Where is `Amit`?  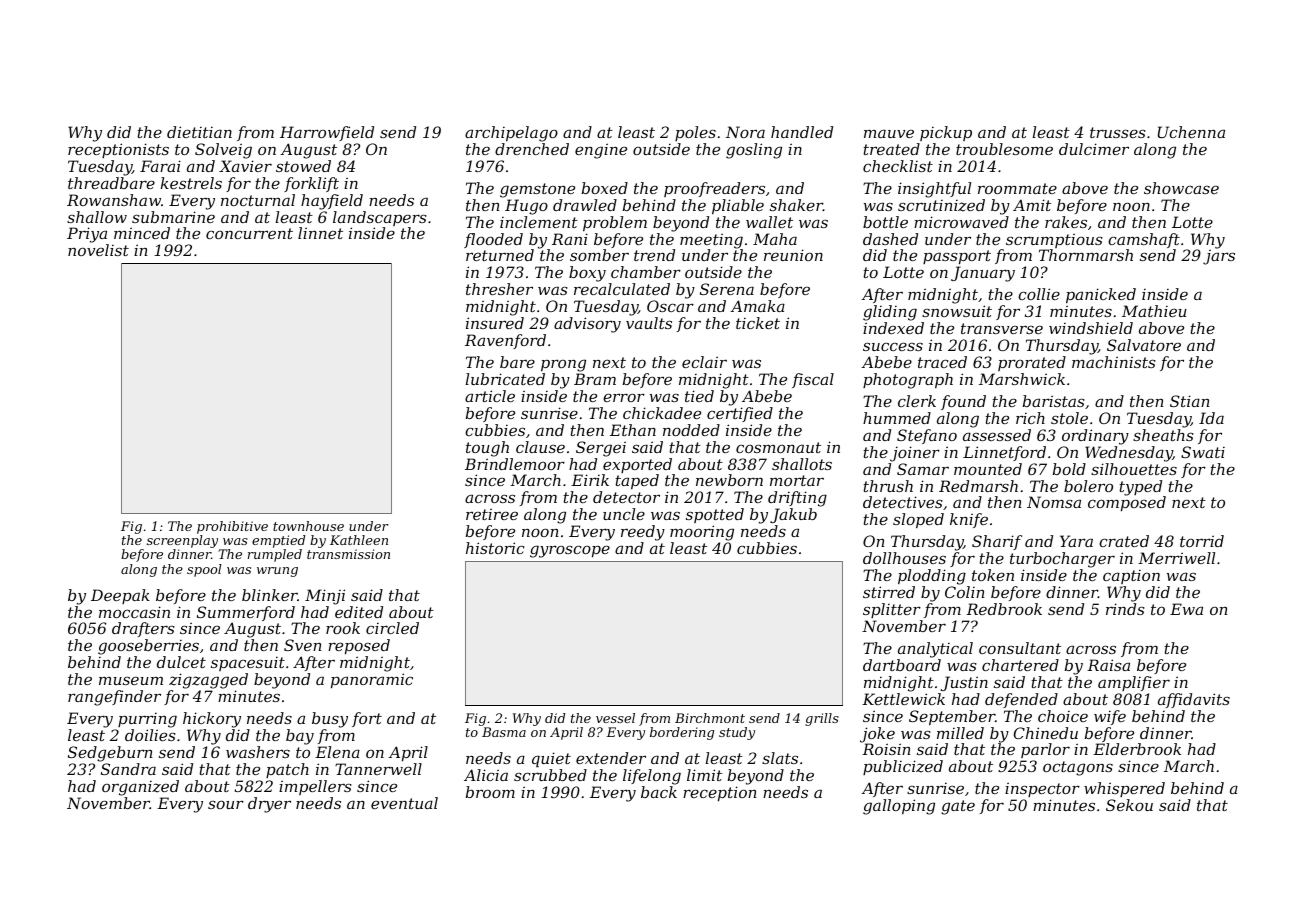 Amit is located at coordinates (1032, 205).
